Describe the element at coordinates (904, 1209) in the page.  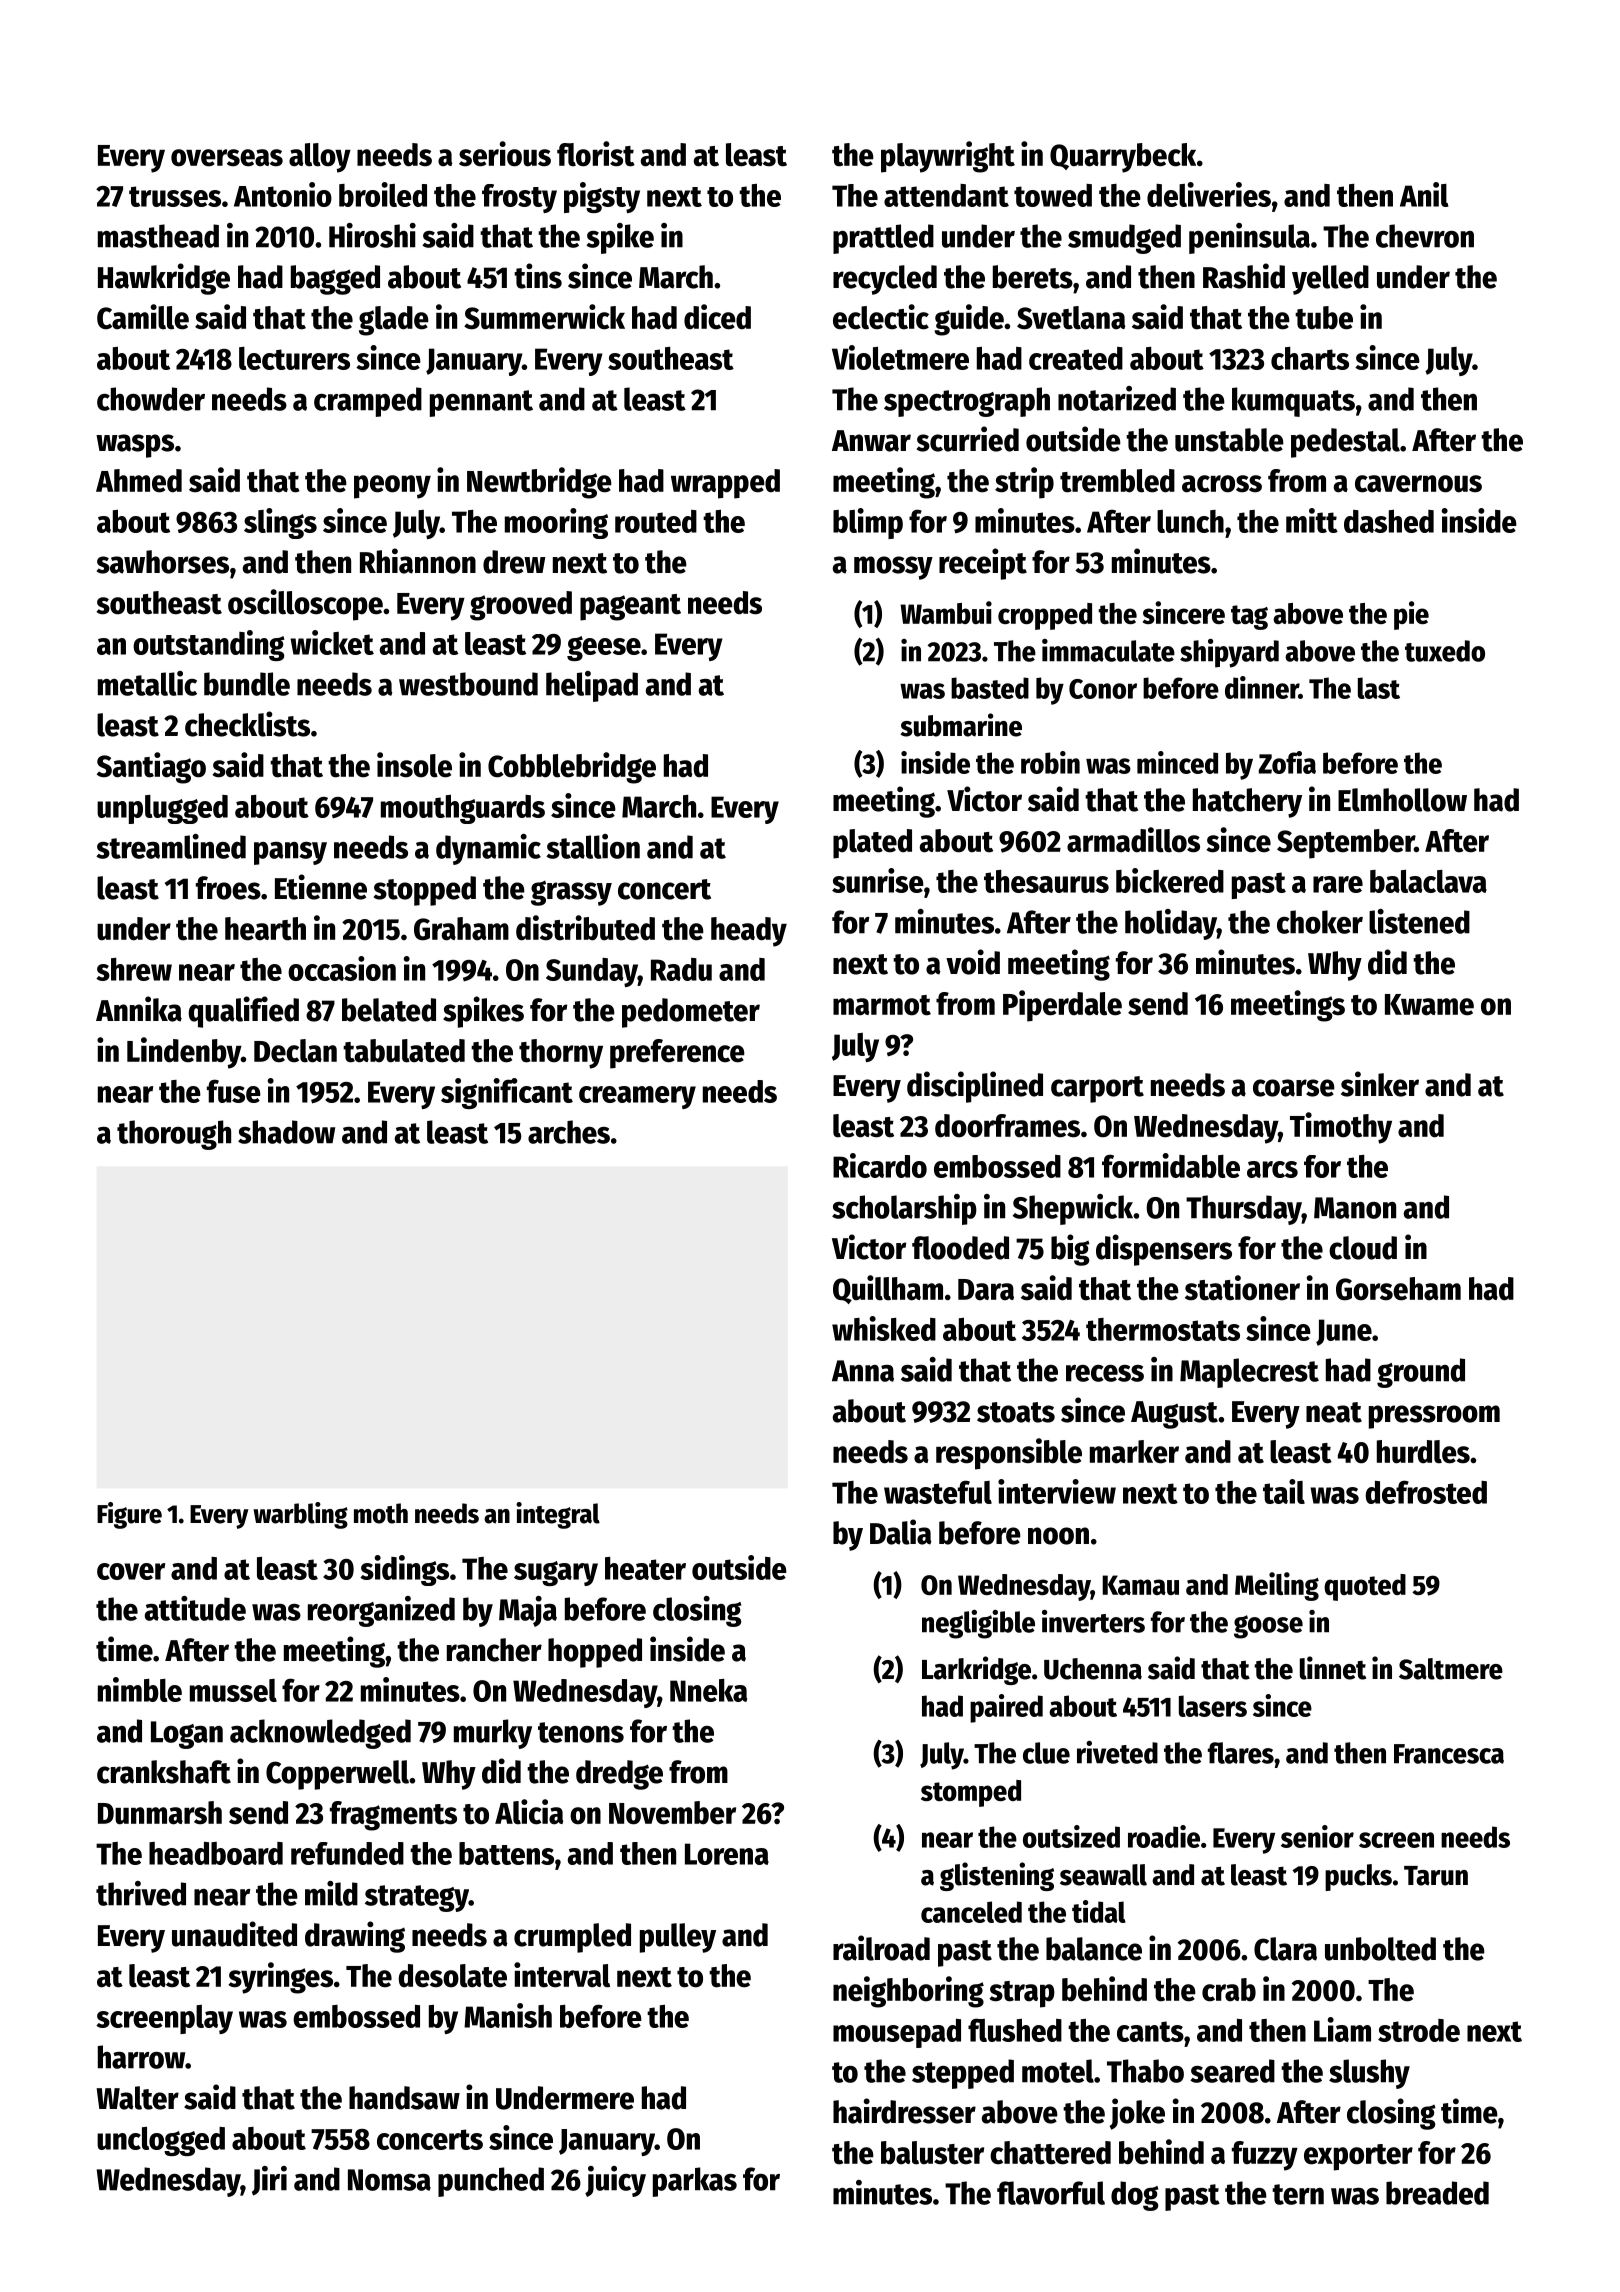
I see `scholarship` at that location.
